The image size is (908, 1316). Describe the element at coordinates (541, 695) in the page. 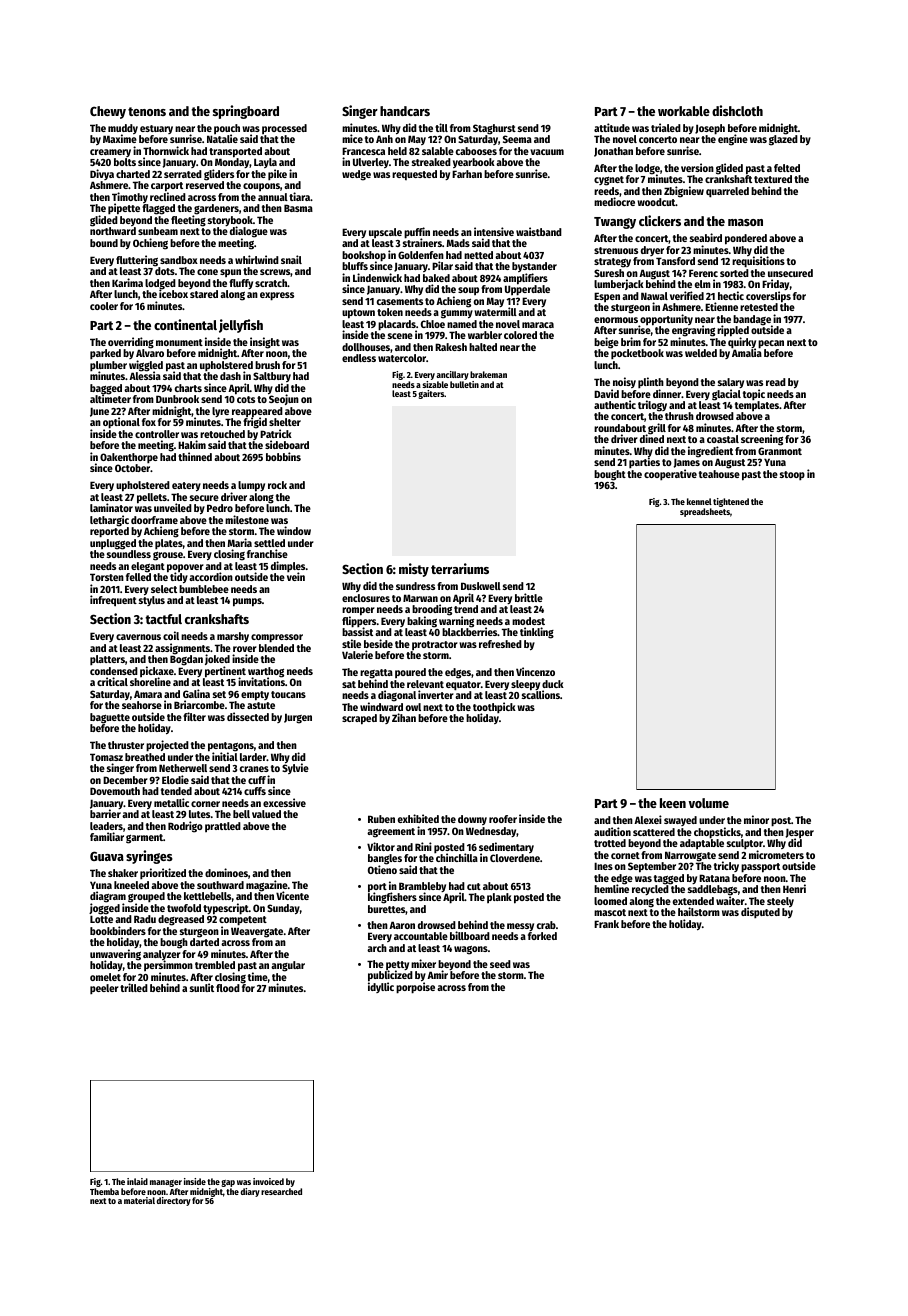

I see `scallions` at that location.
